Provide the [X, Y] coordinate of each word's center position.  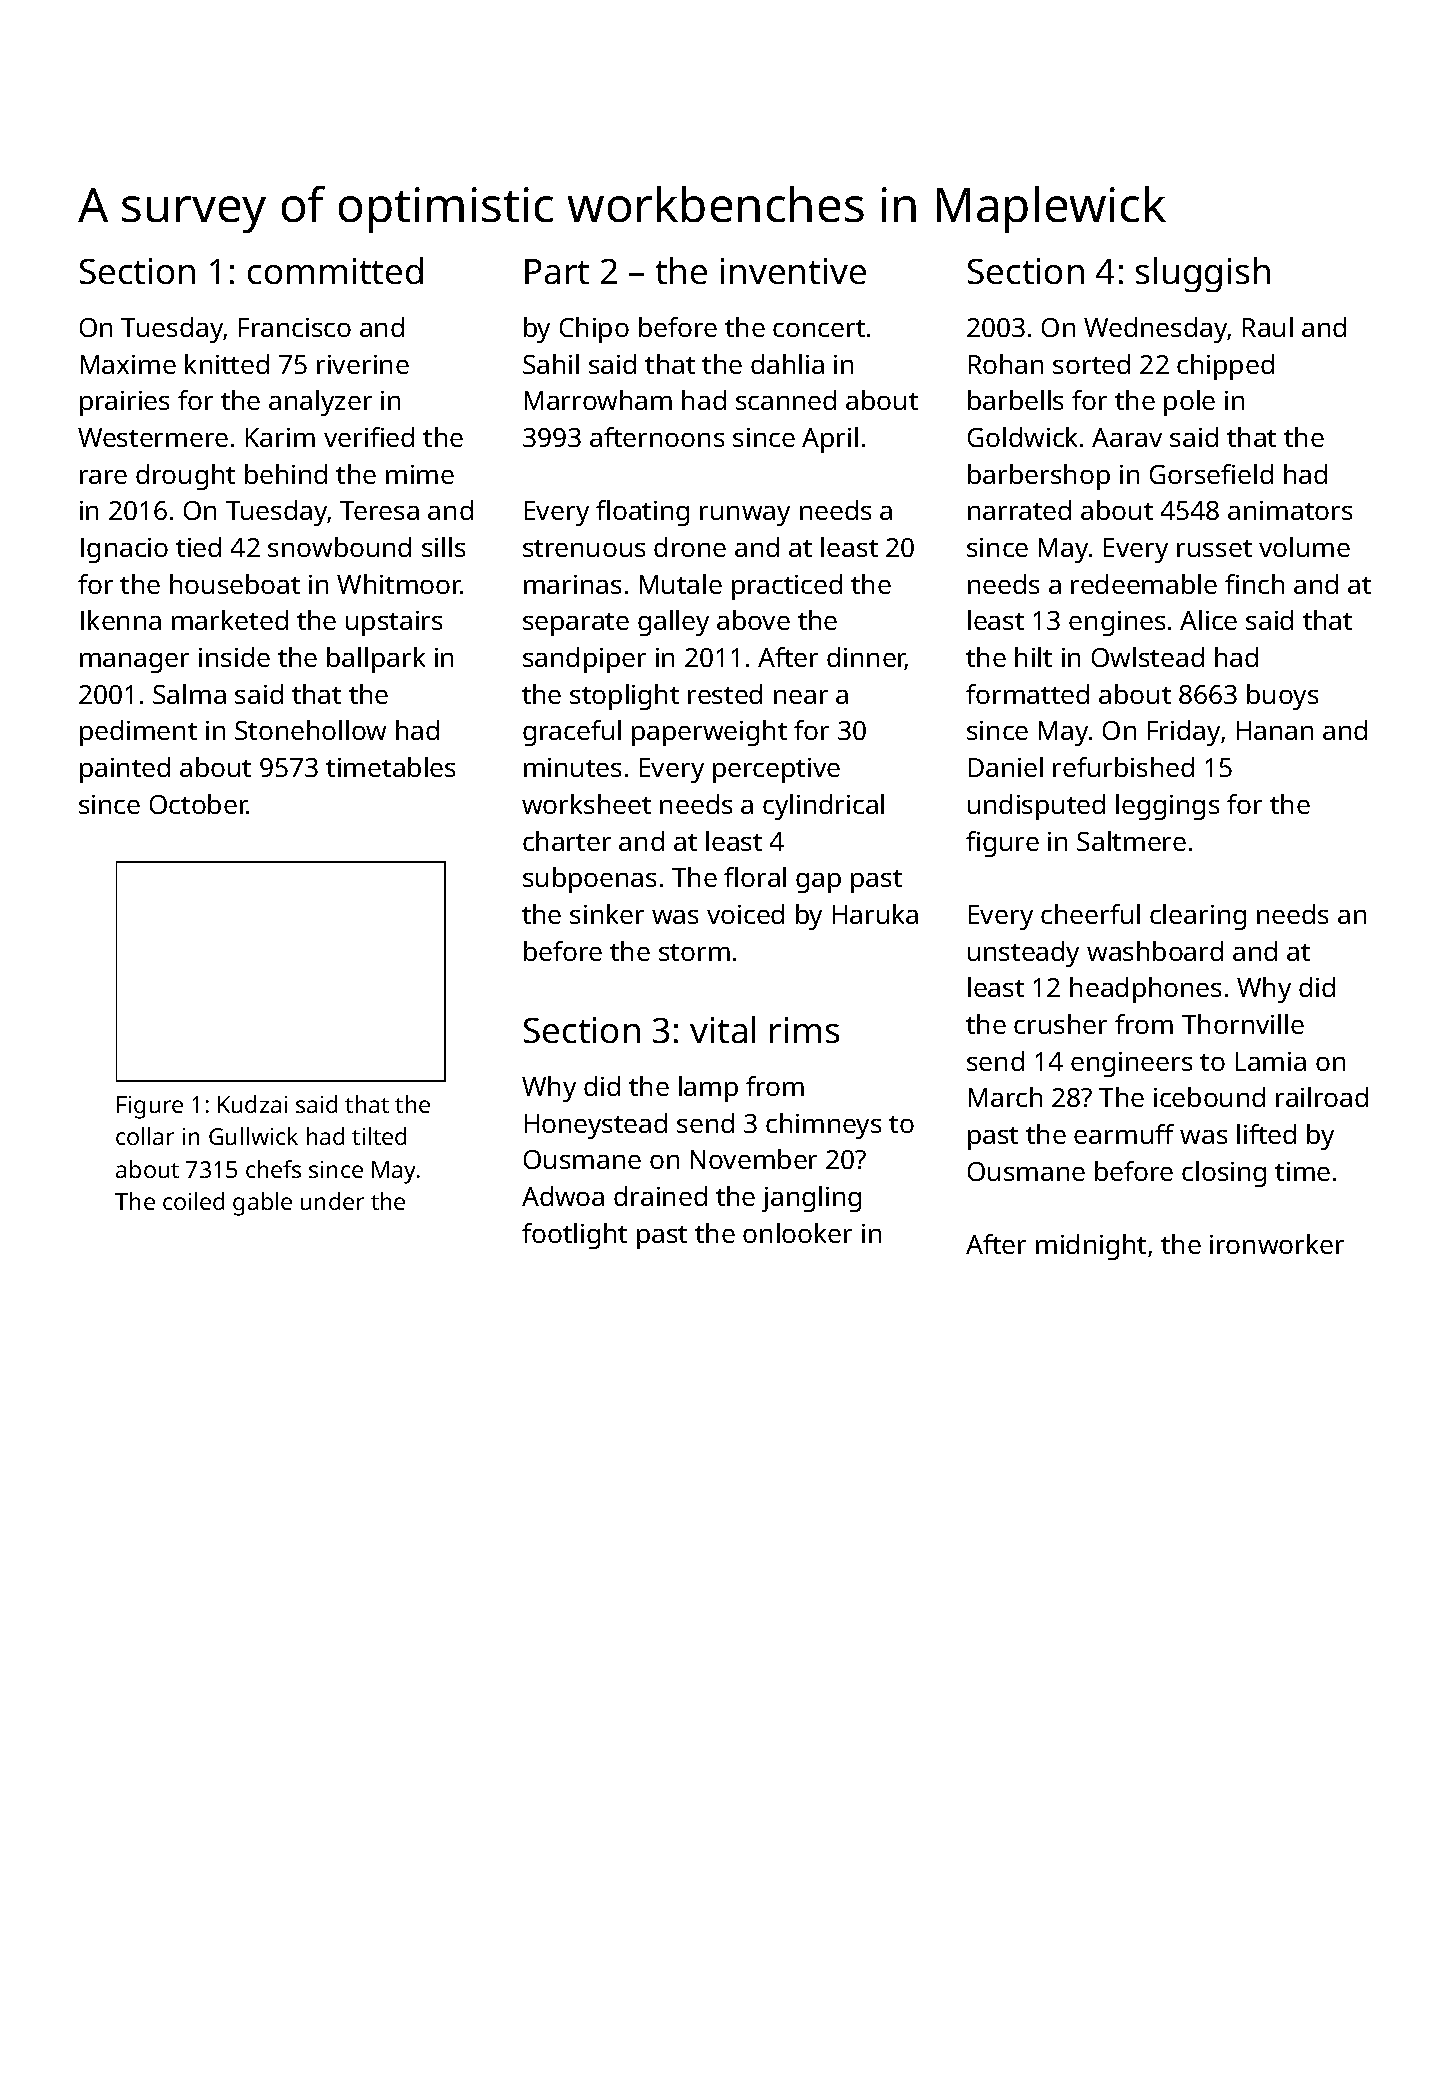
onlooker [797, 1233]
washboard [1155, 951]
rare [103, 477]
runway [745, 516]
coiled [193, 1201]
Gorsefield [1211, 474]
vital [722, 1029]
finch [1254, 584]
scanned [786, 400]
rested [725, 694]
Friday [1184, 733]
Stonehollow [310, 730]
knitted [227, 364]
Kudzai [252, 1104]
